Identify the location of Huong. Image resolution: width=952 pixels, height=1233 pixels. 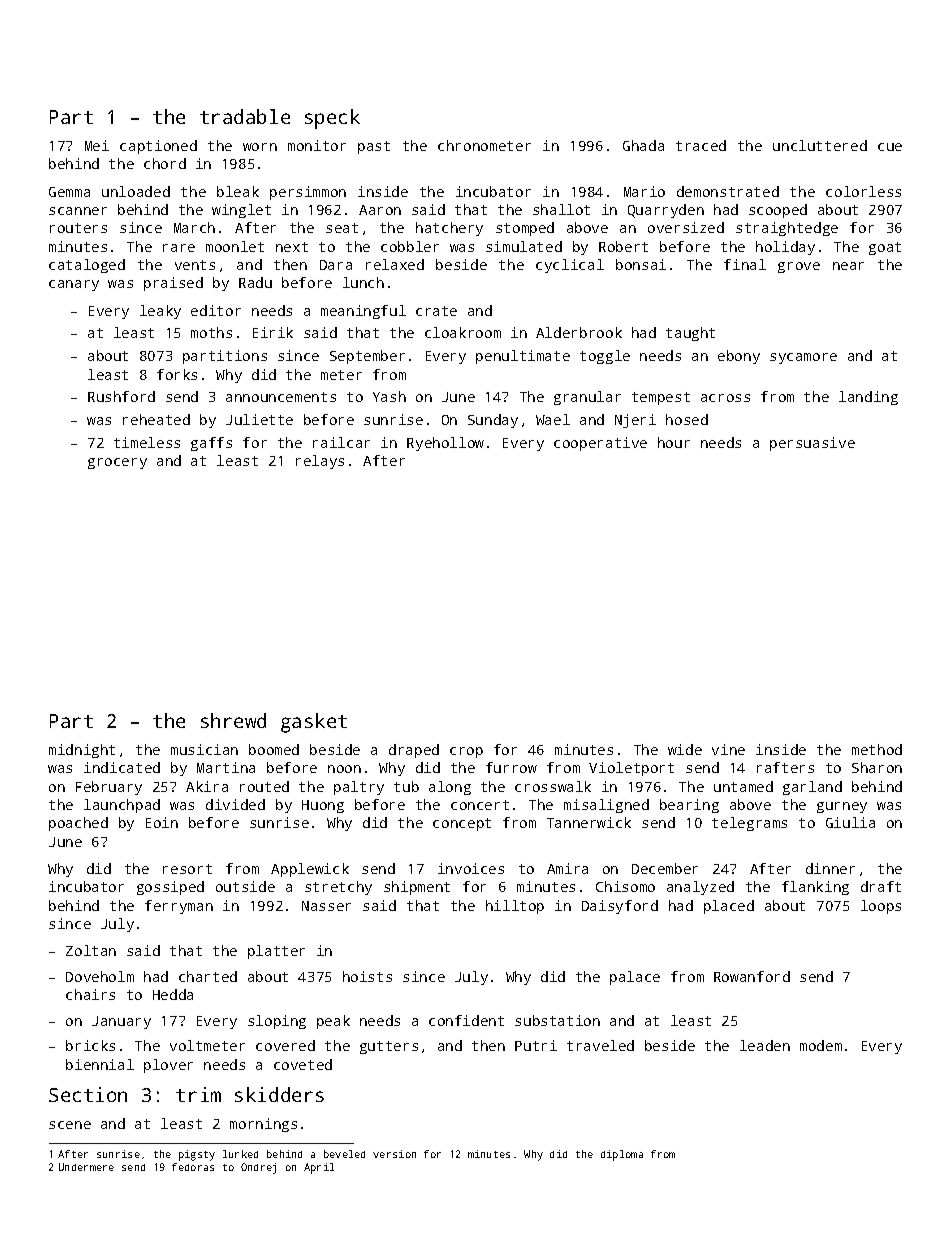
(323, 806).
